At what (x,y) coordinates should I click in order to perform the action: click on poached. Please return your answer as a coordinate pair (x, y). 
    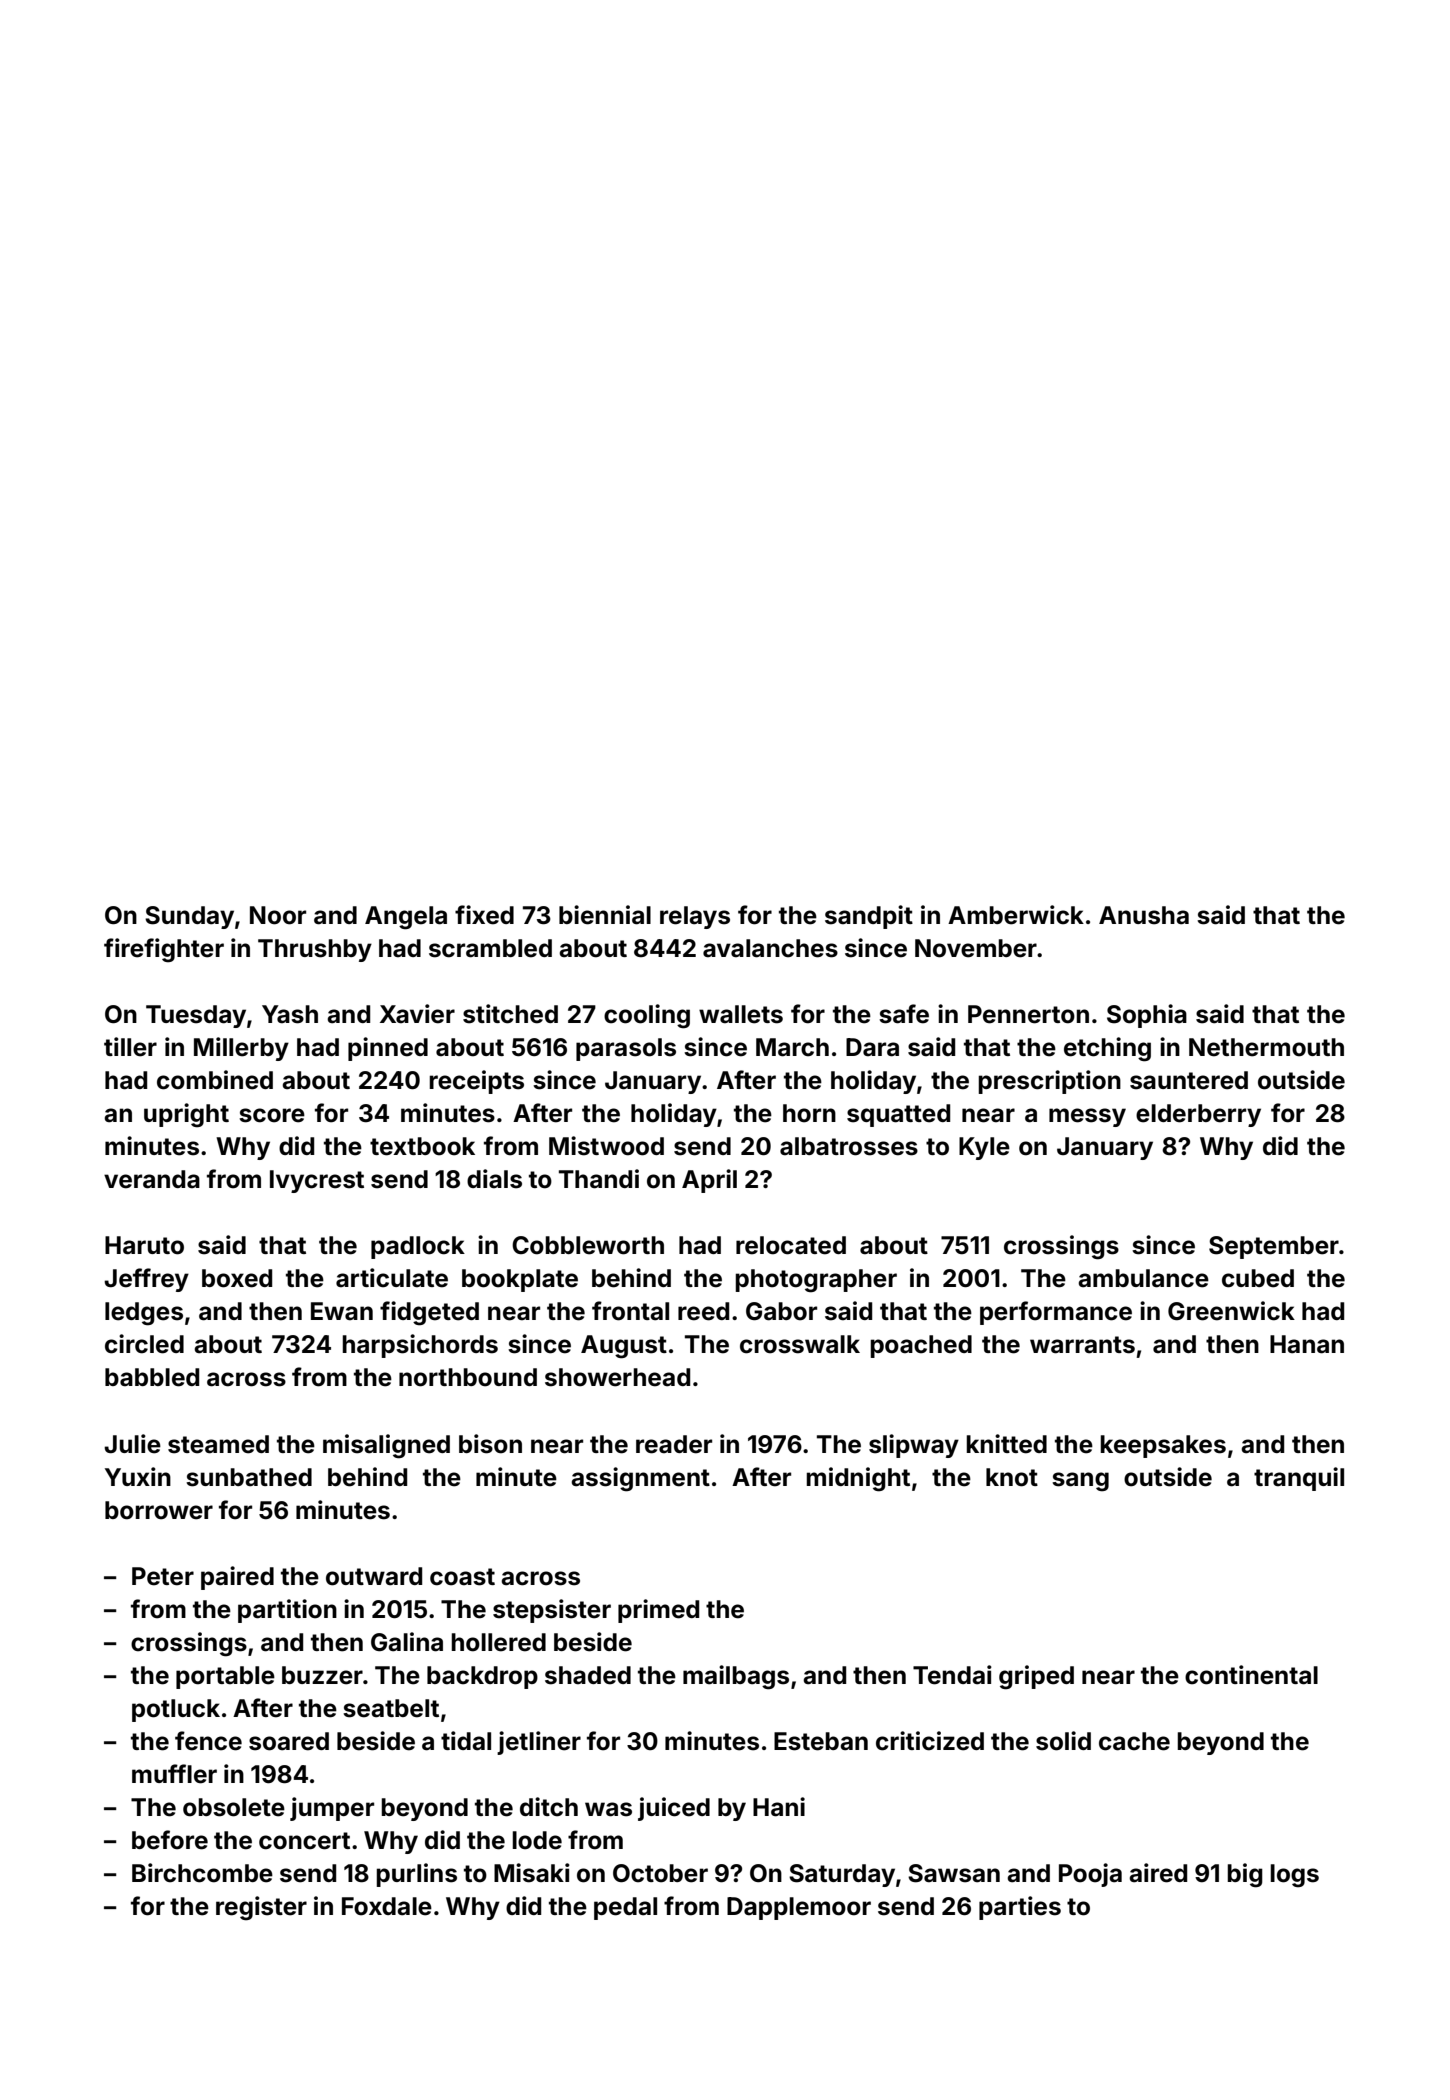
    Looking at the image, I should click on (921, 1346).
